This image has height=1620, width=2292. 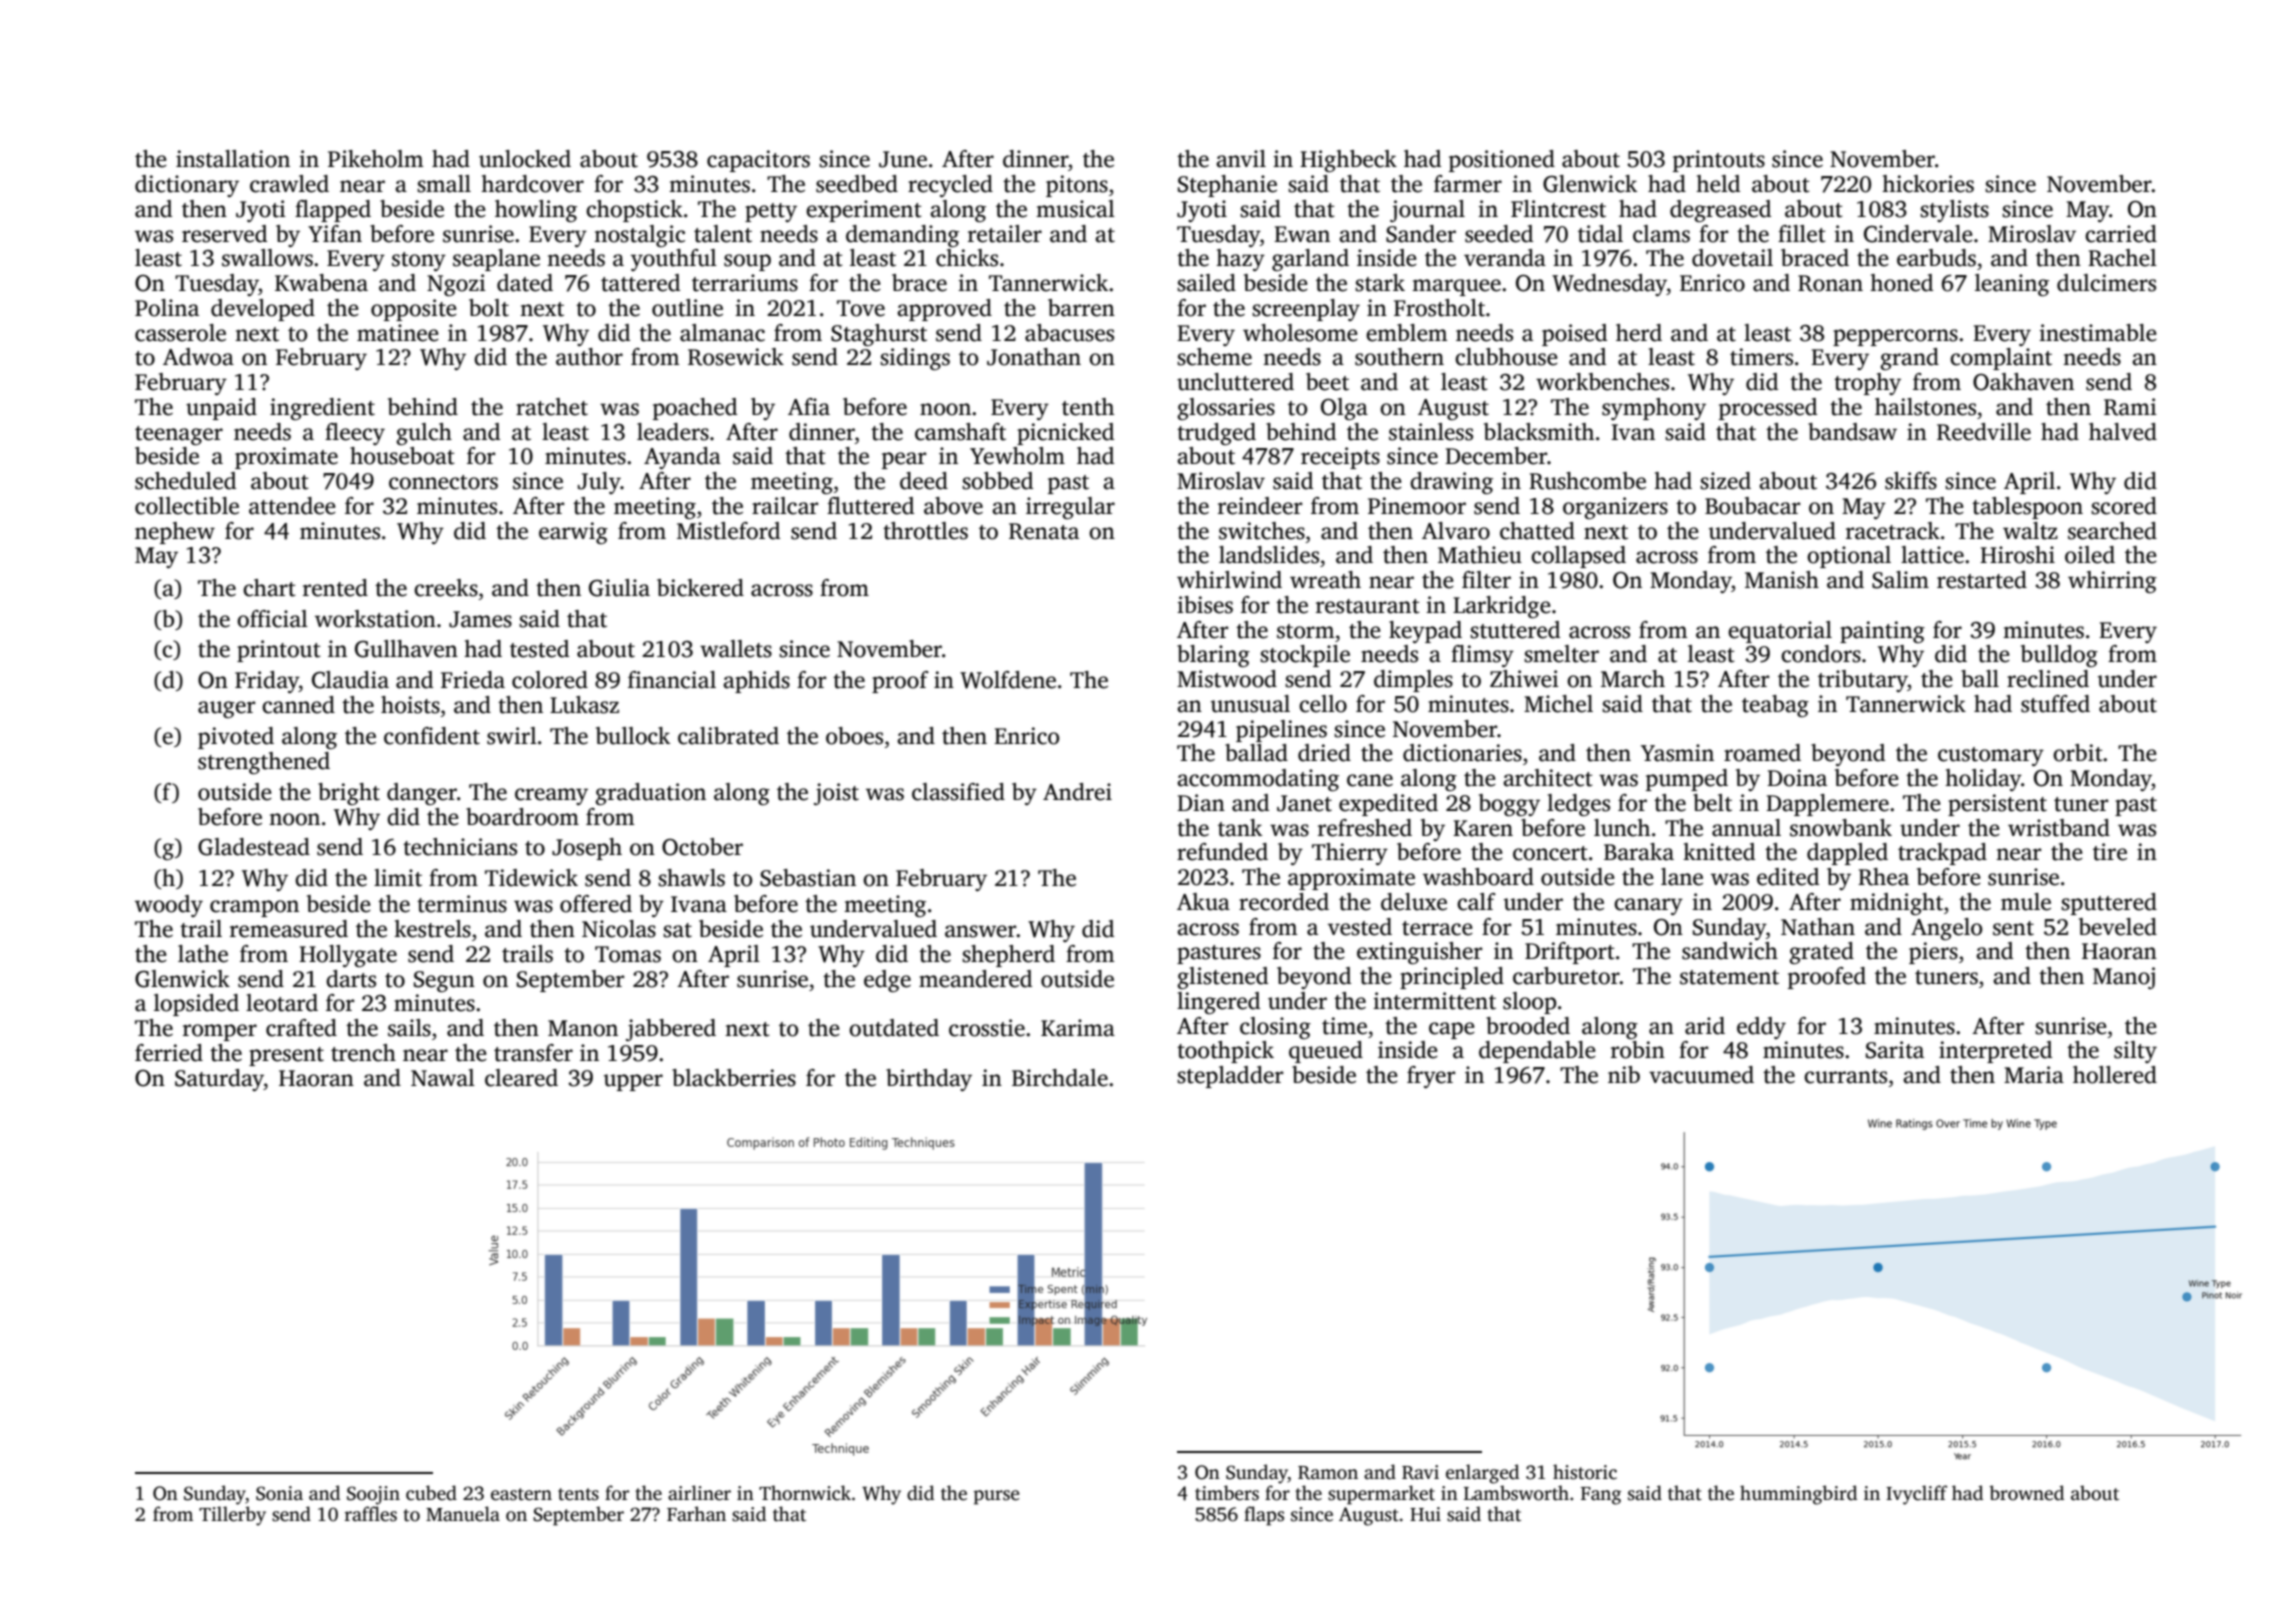 What do you see at coordinates (1264, 1516) in the image?
I see `flaps` at bounding box center [1264, 1516].
